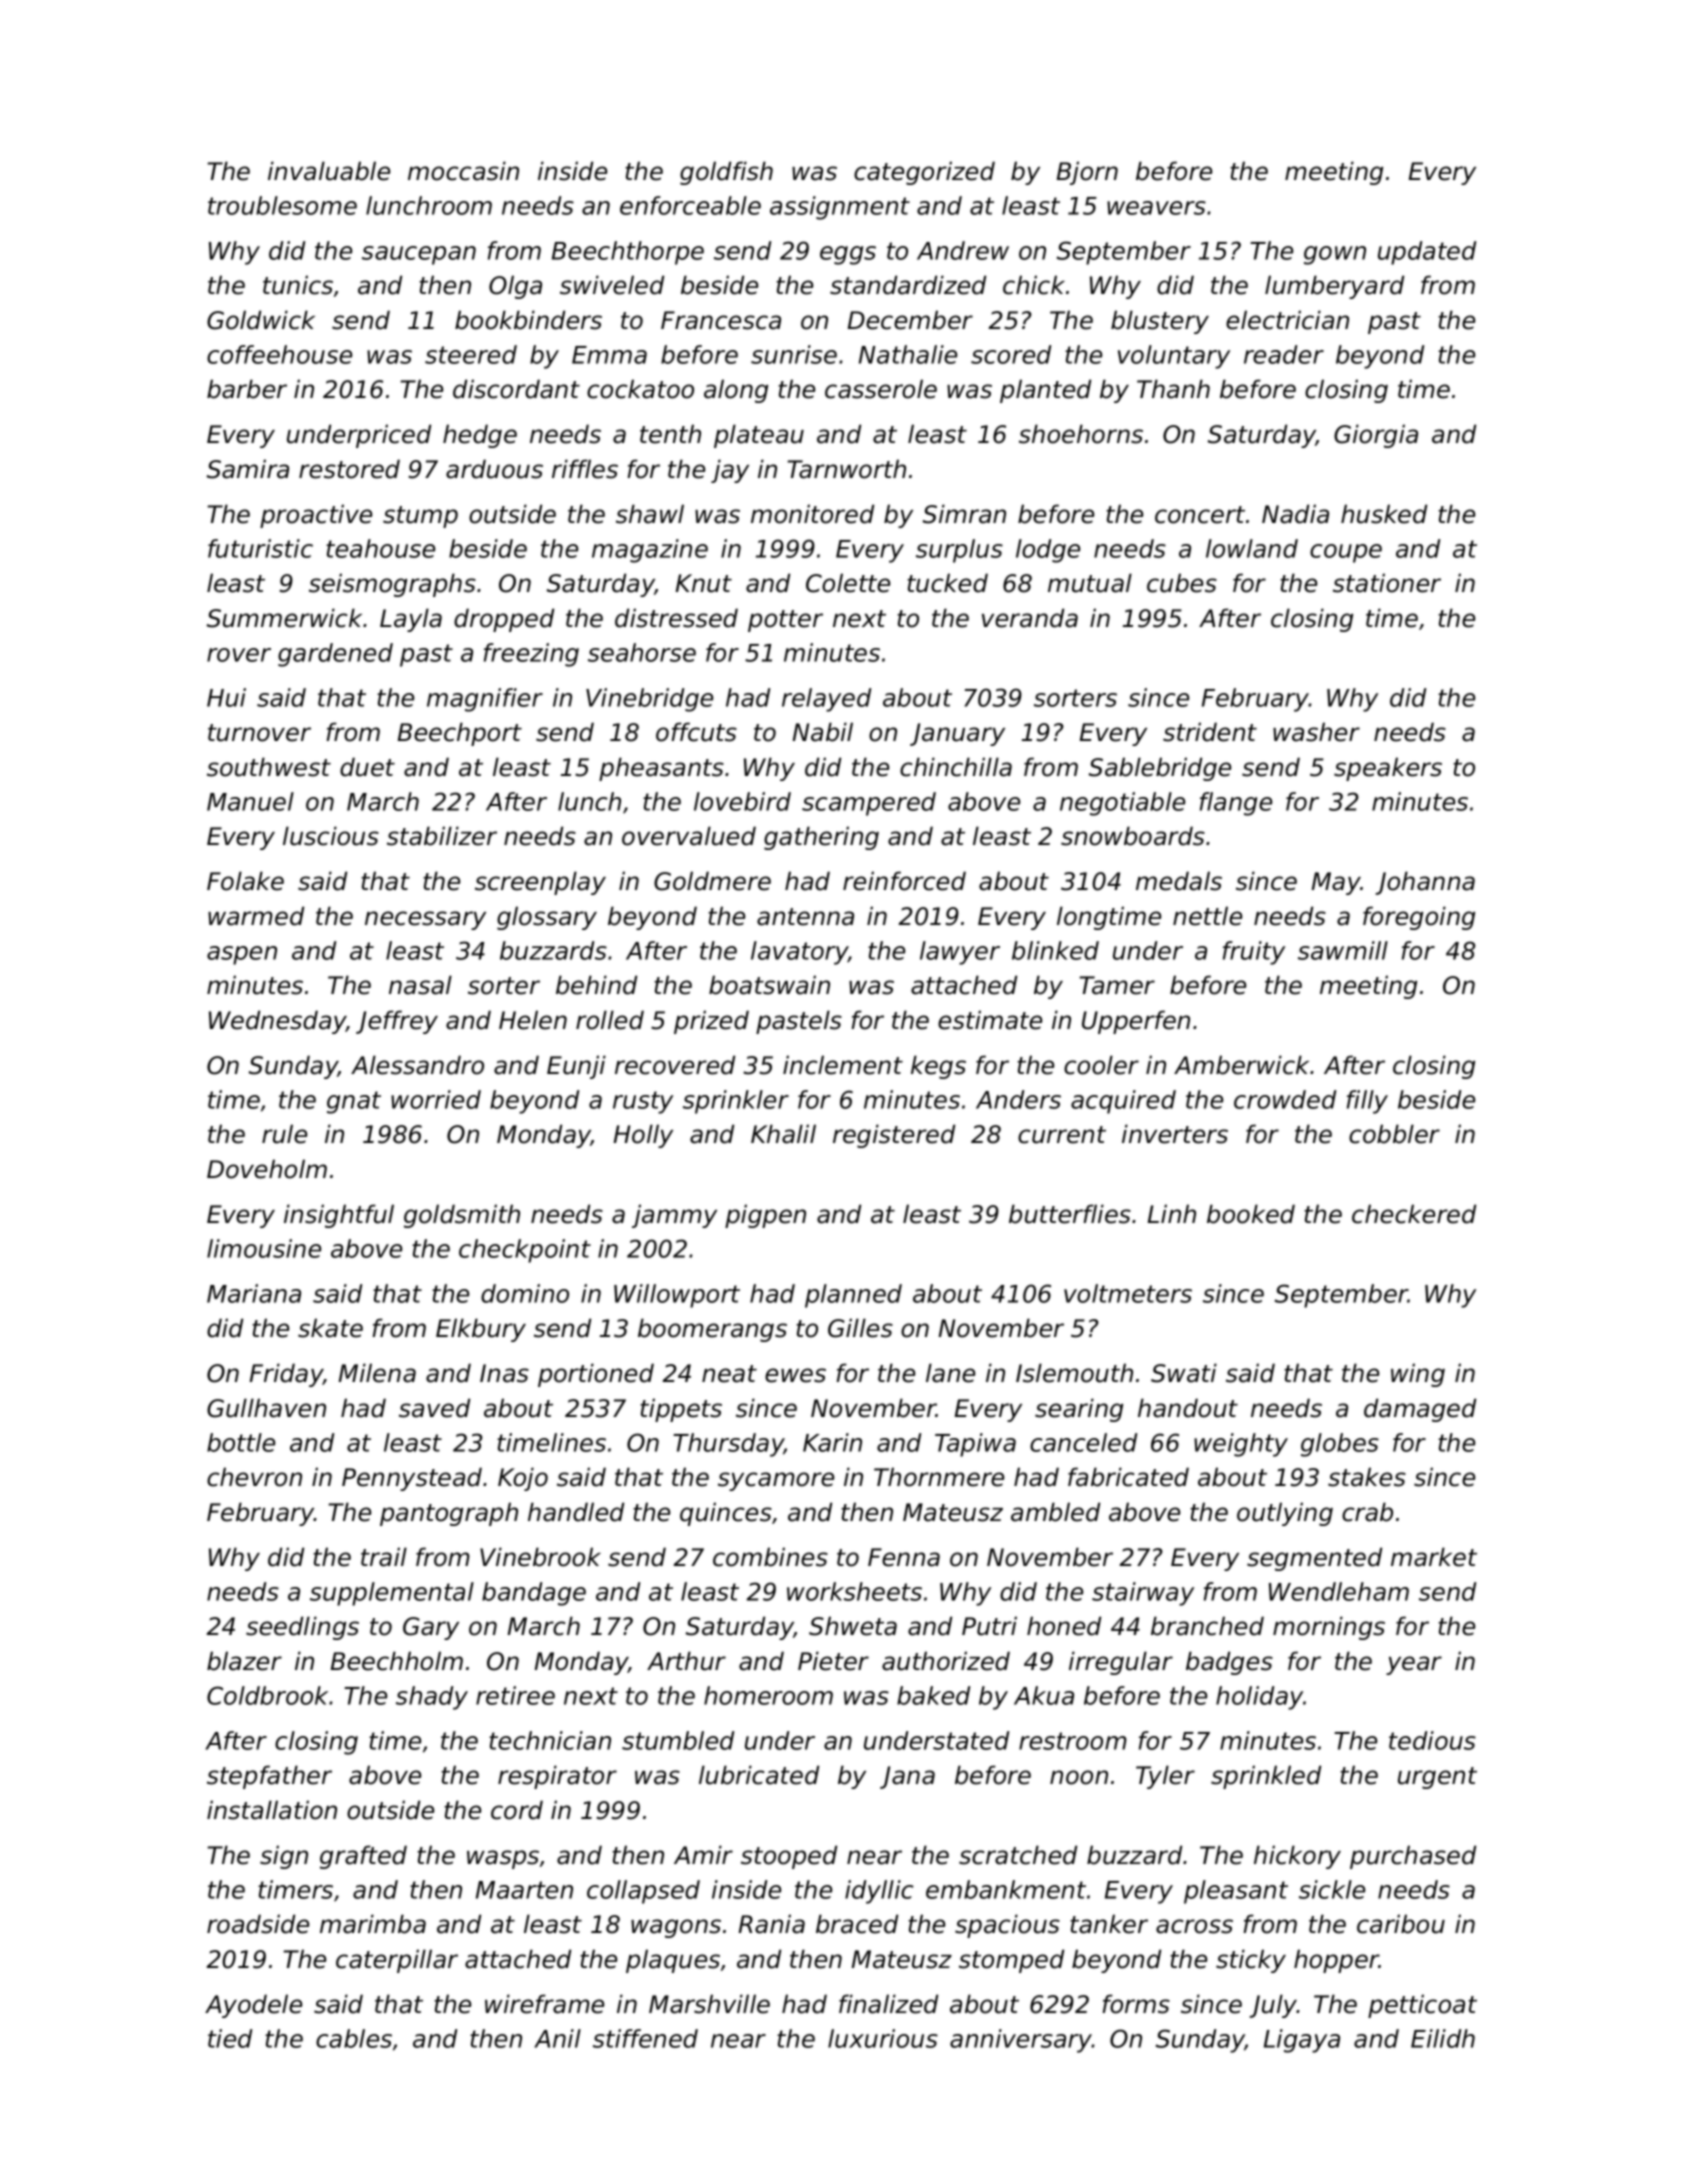 The height and width of the image is (2178, 1683). Describe the element at coordinates (1427, 253) in the image. I see `updated` at that location.
